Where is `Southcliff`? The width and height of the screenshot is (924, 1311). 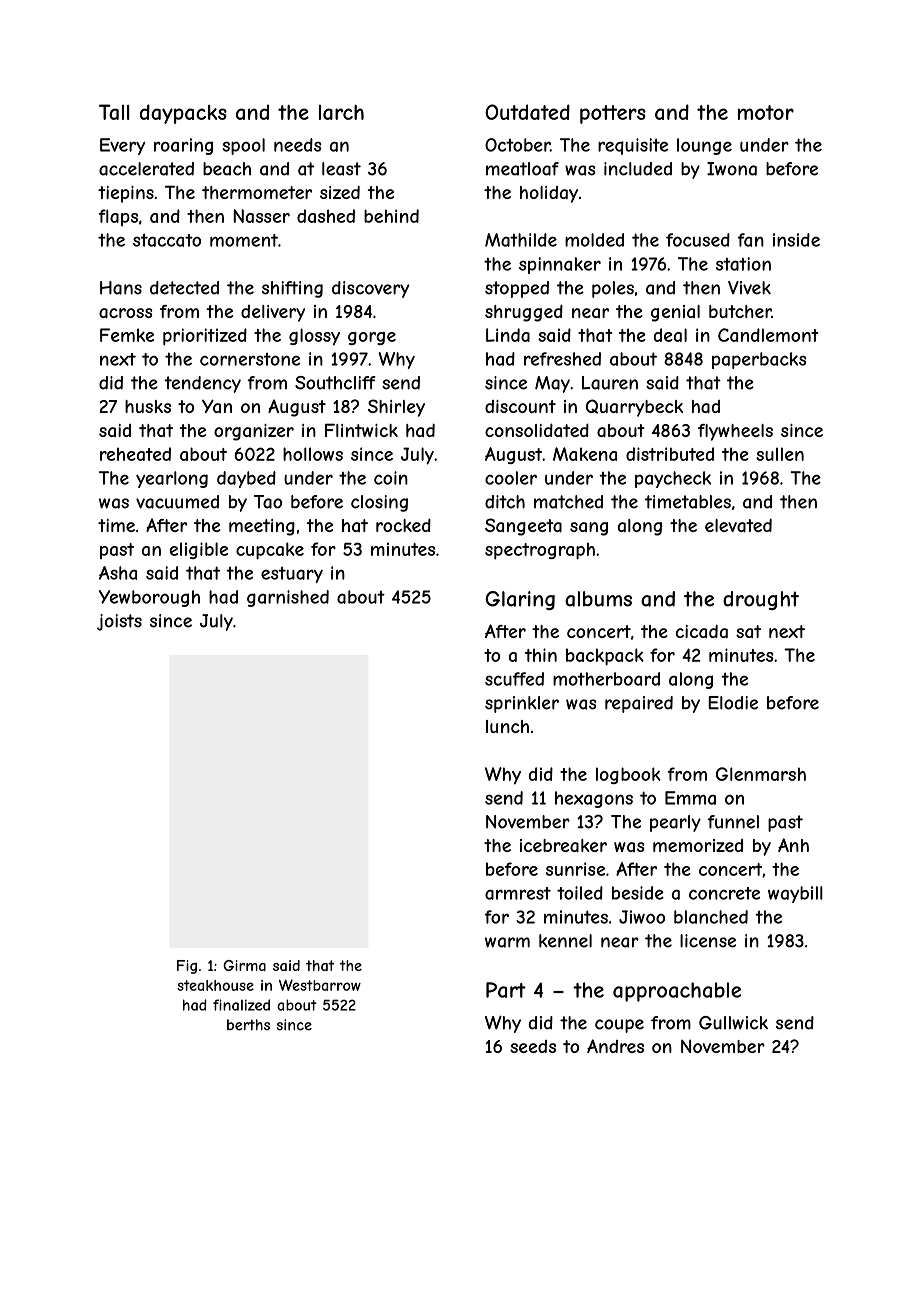
Southcliff is located at coordinates (335, 383).
